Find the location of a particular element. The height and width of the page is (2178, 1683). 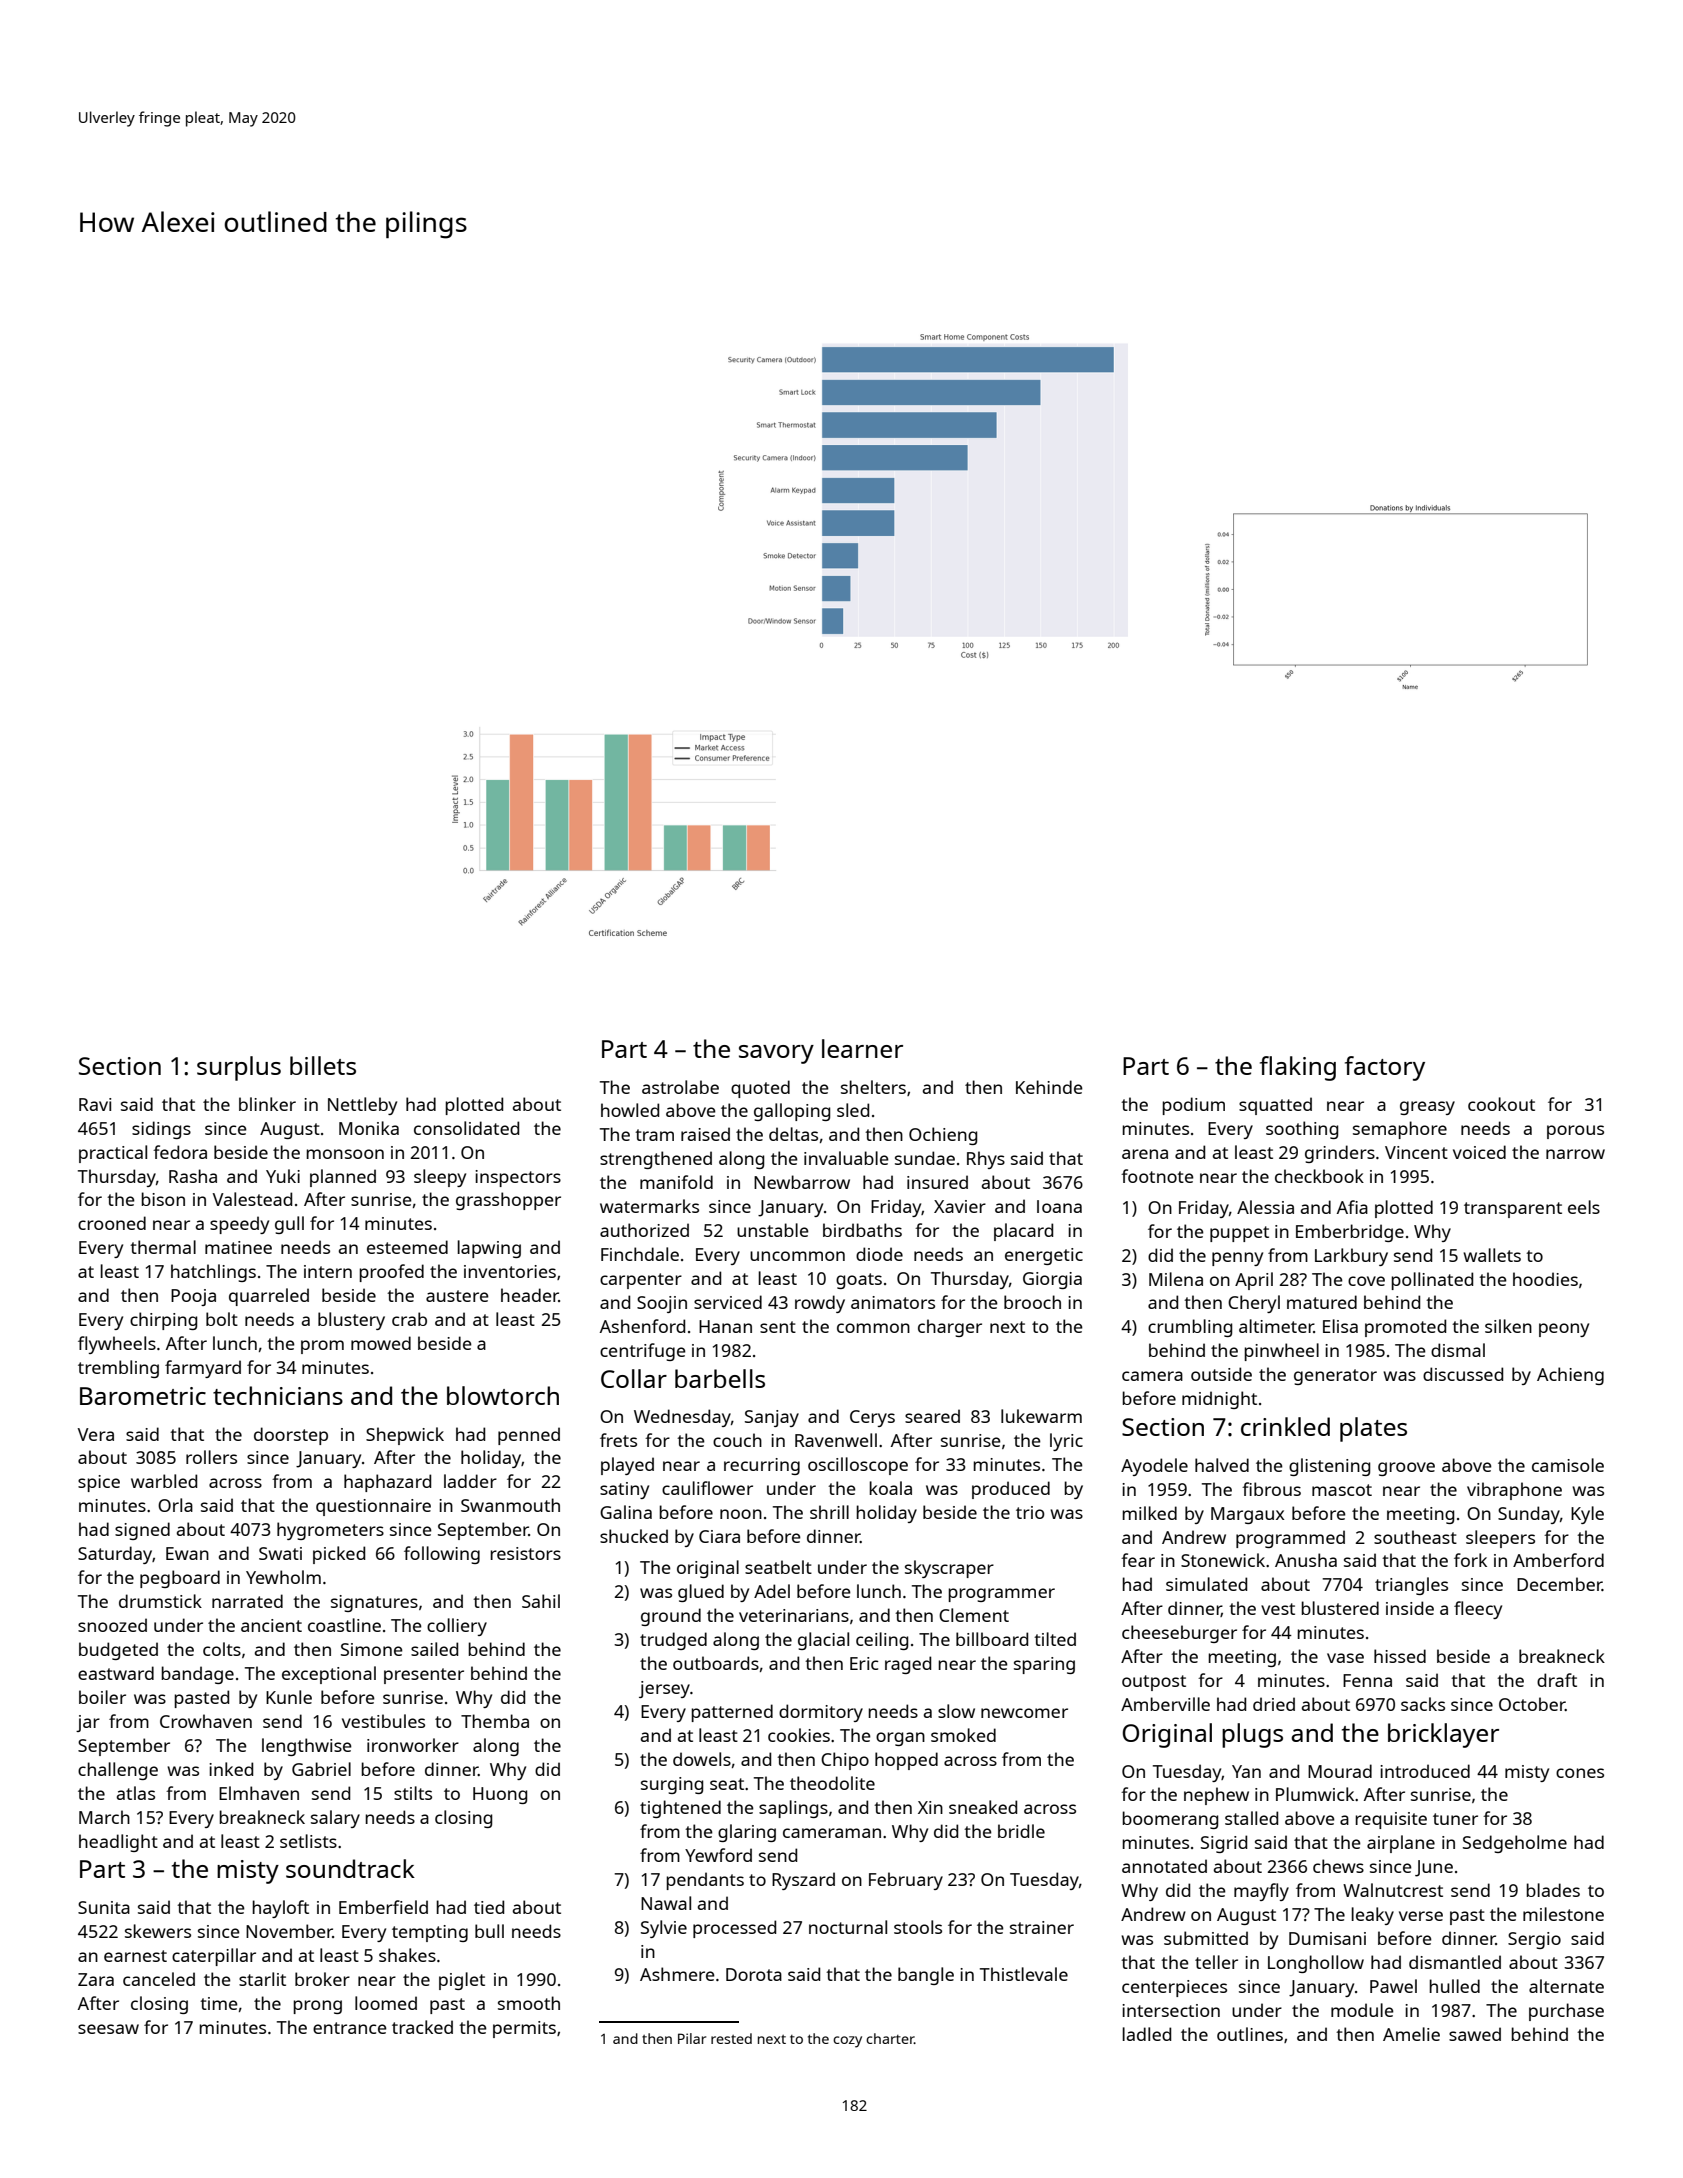

astrolabe is located at coordinates (680, 1087).
